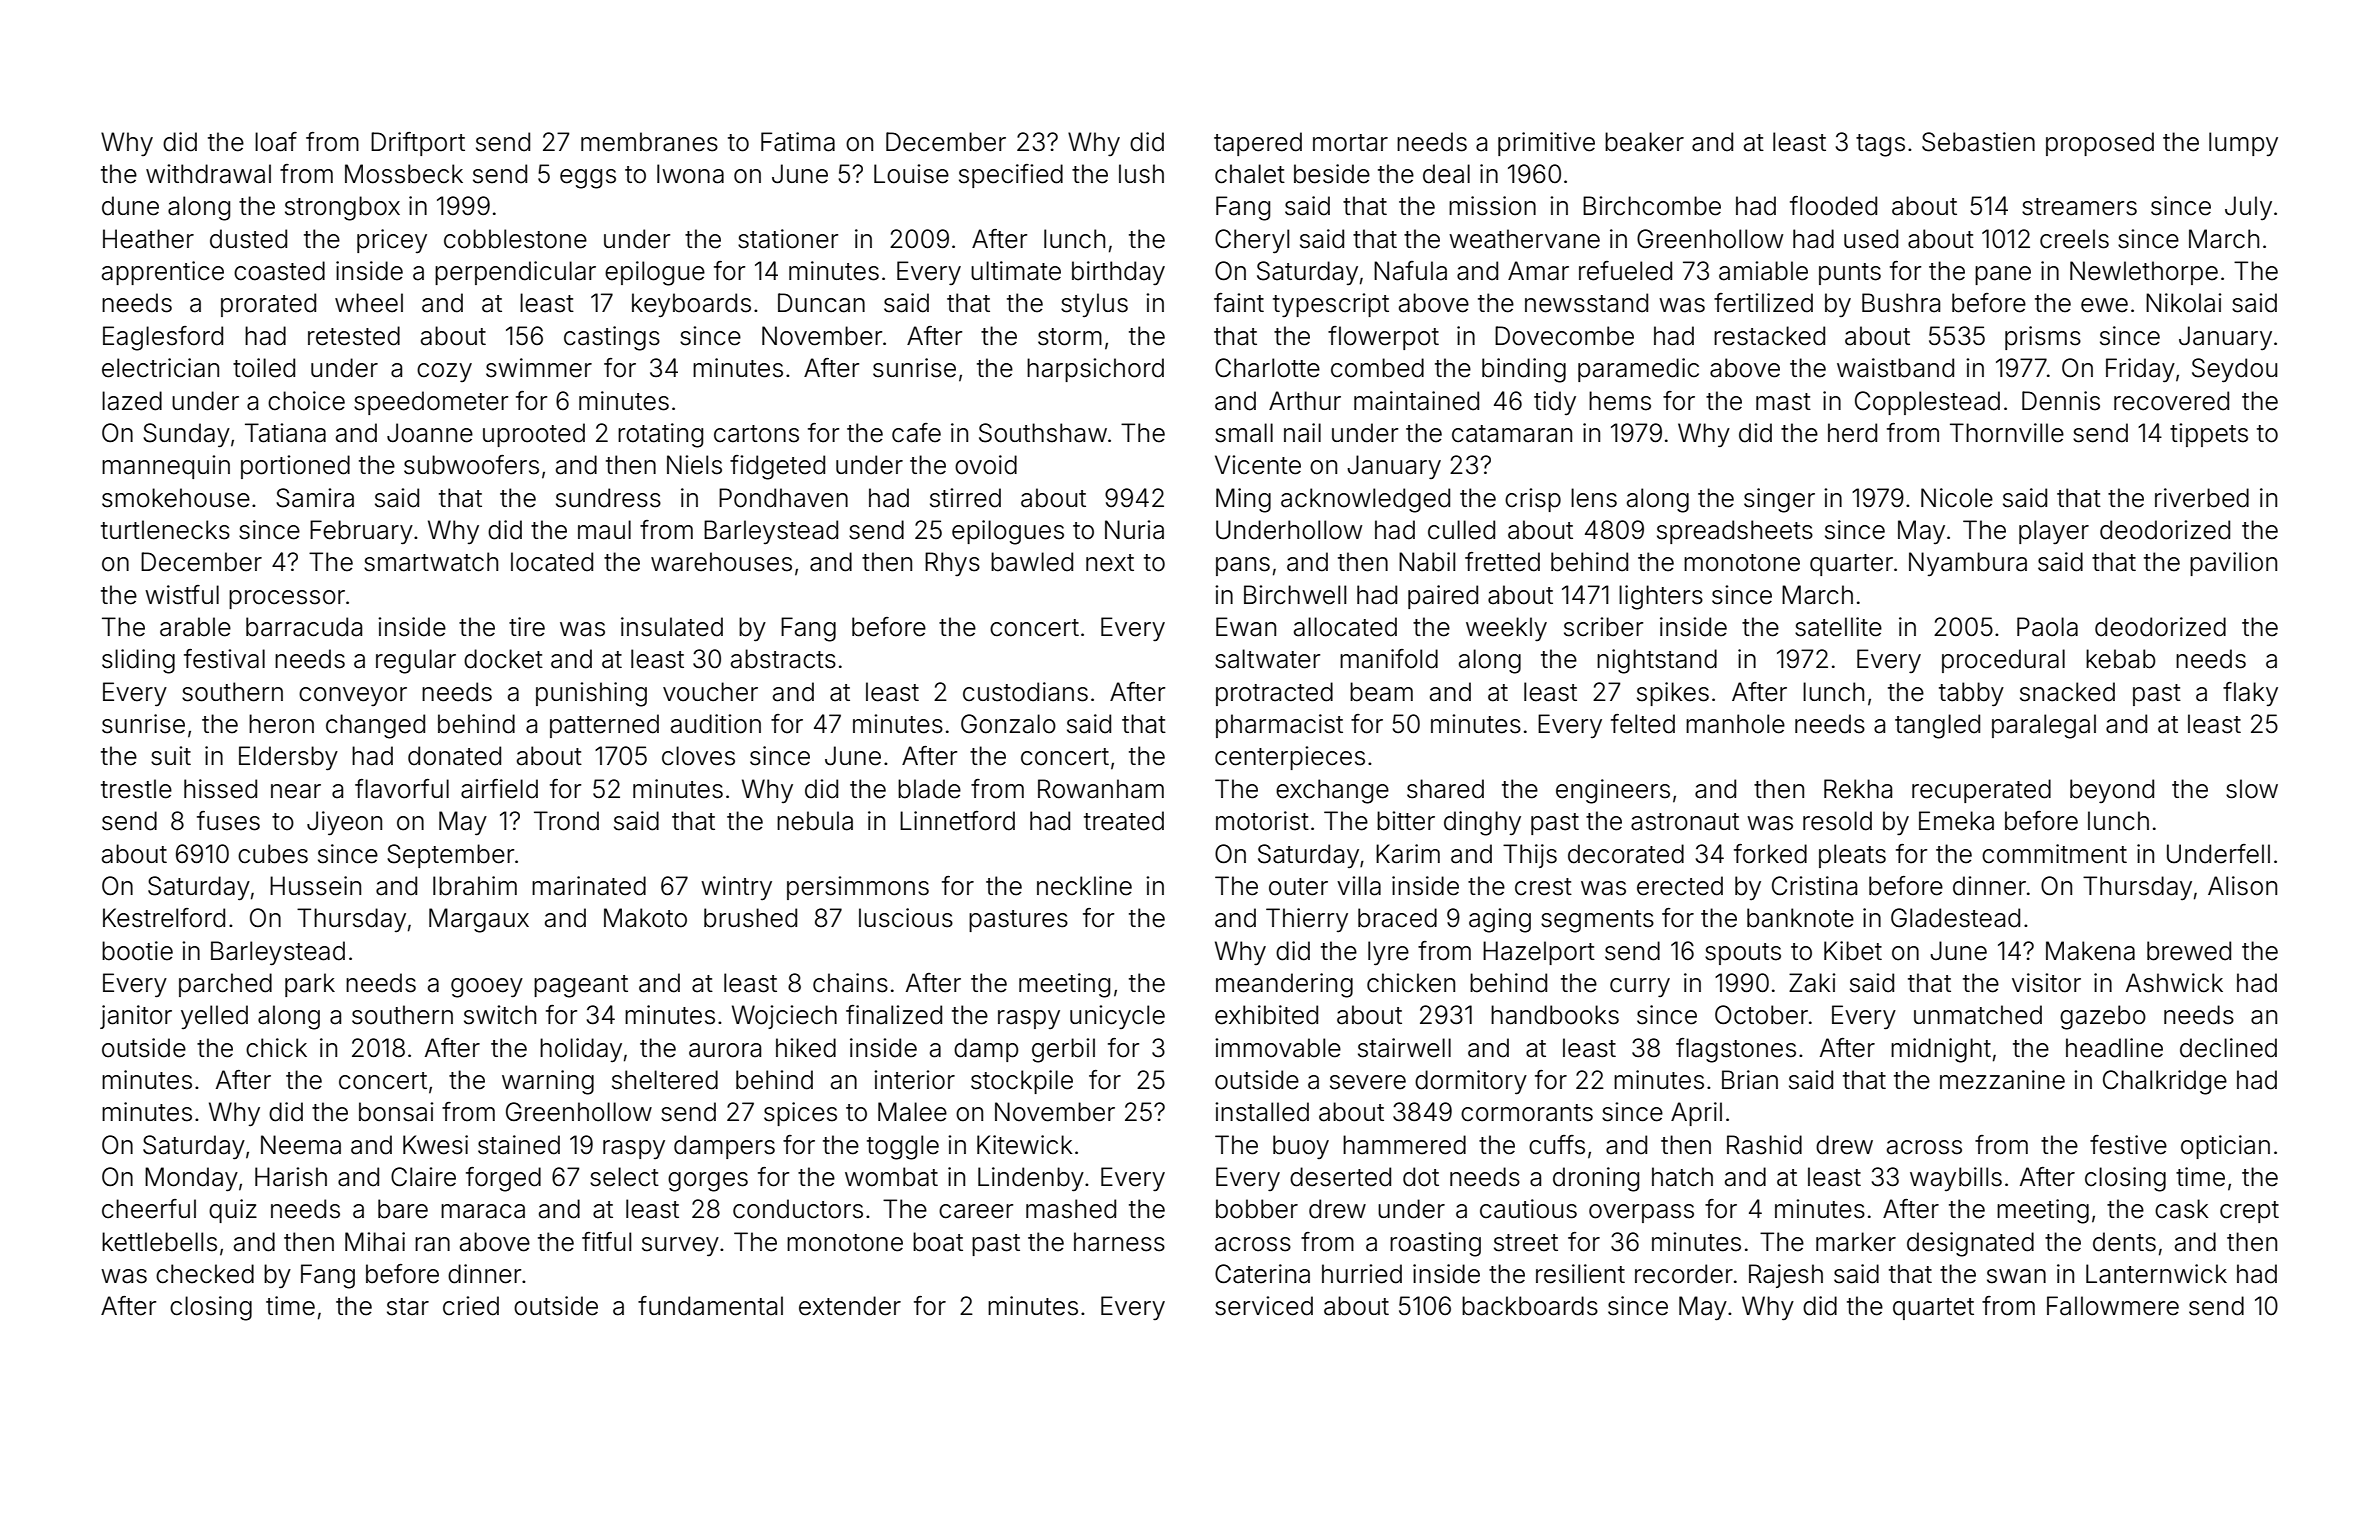 This document has height=1540, width=2380. What do you see at coordinates (784, 1017) in the document?
I see `Wojciech` at bounding box center [784, 1017].
